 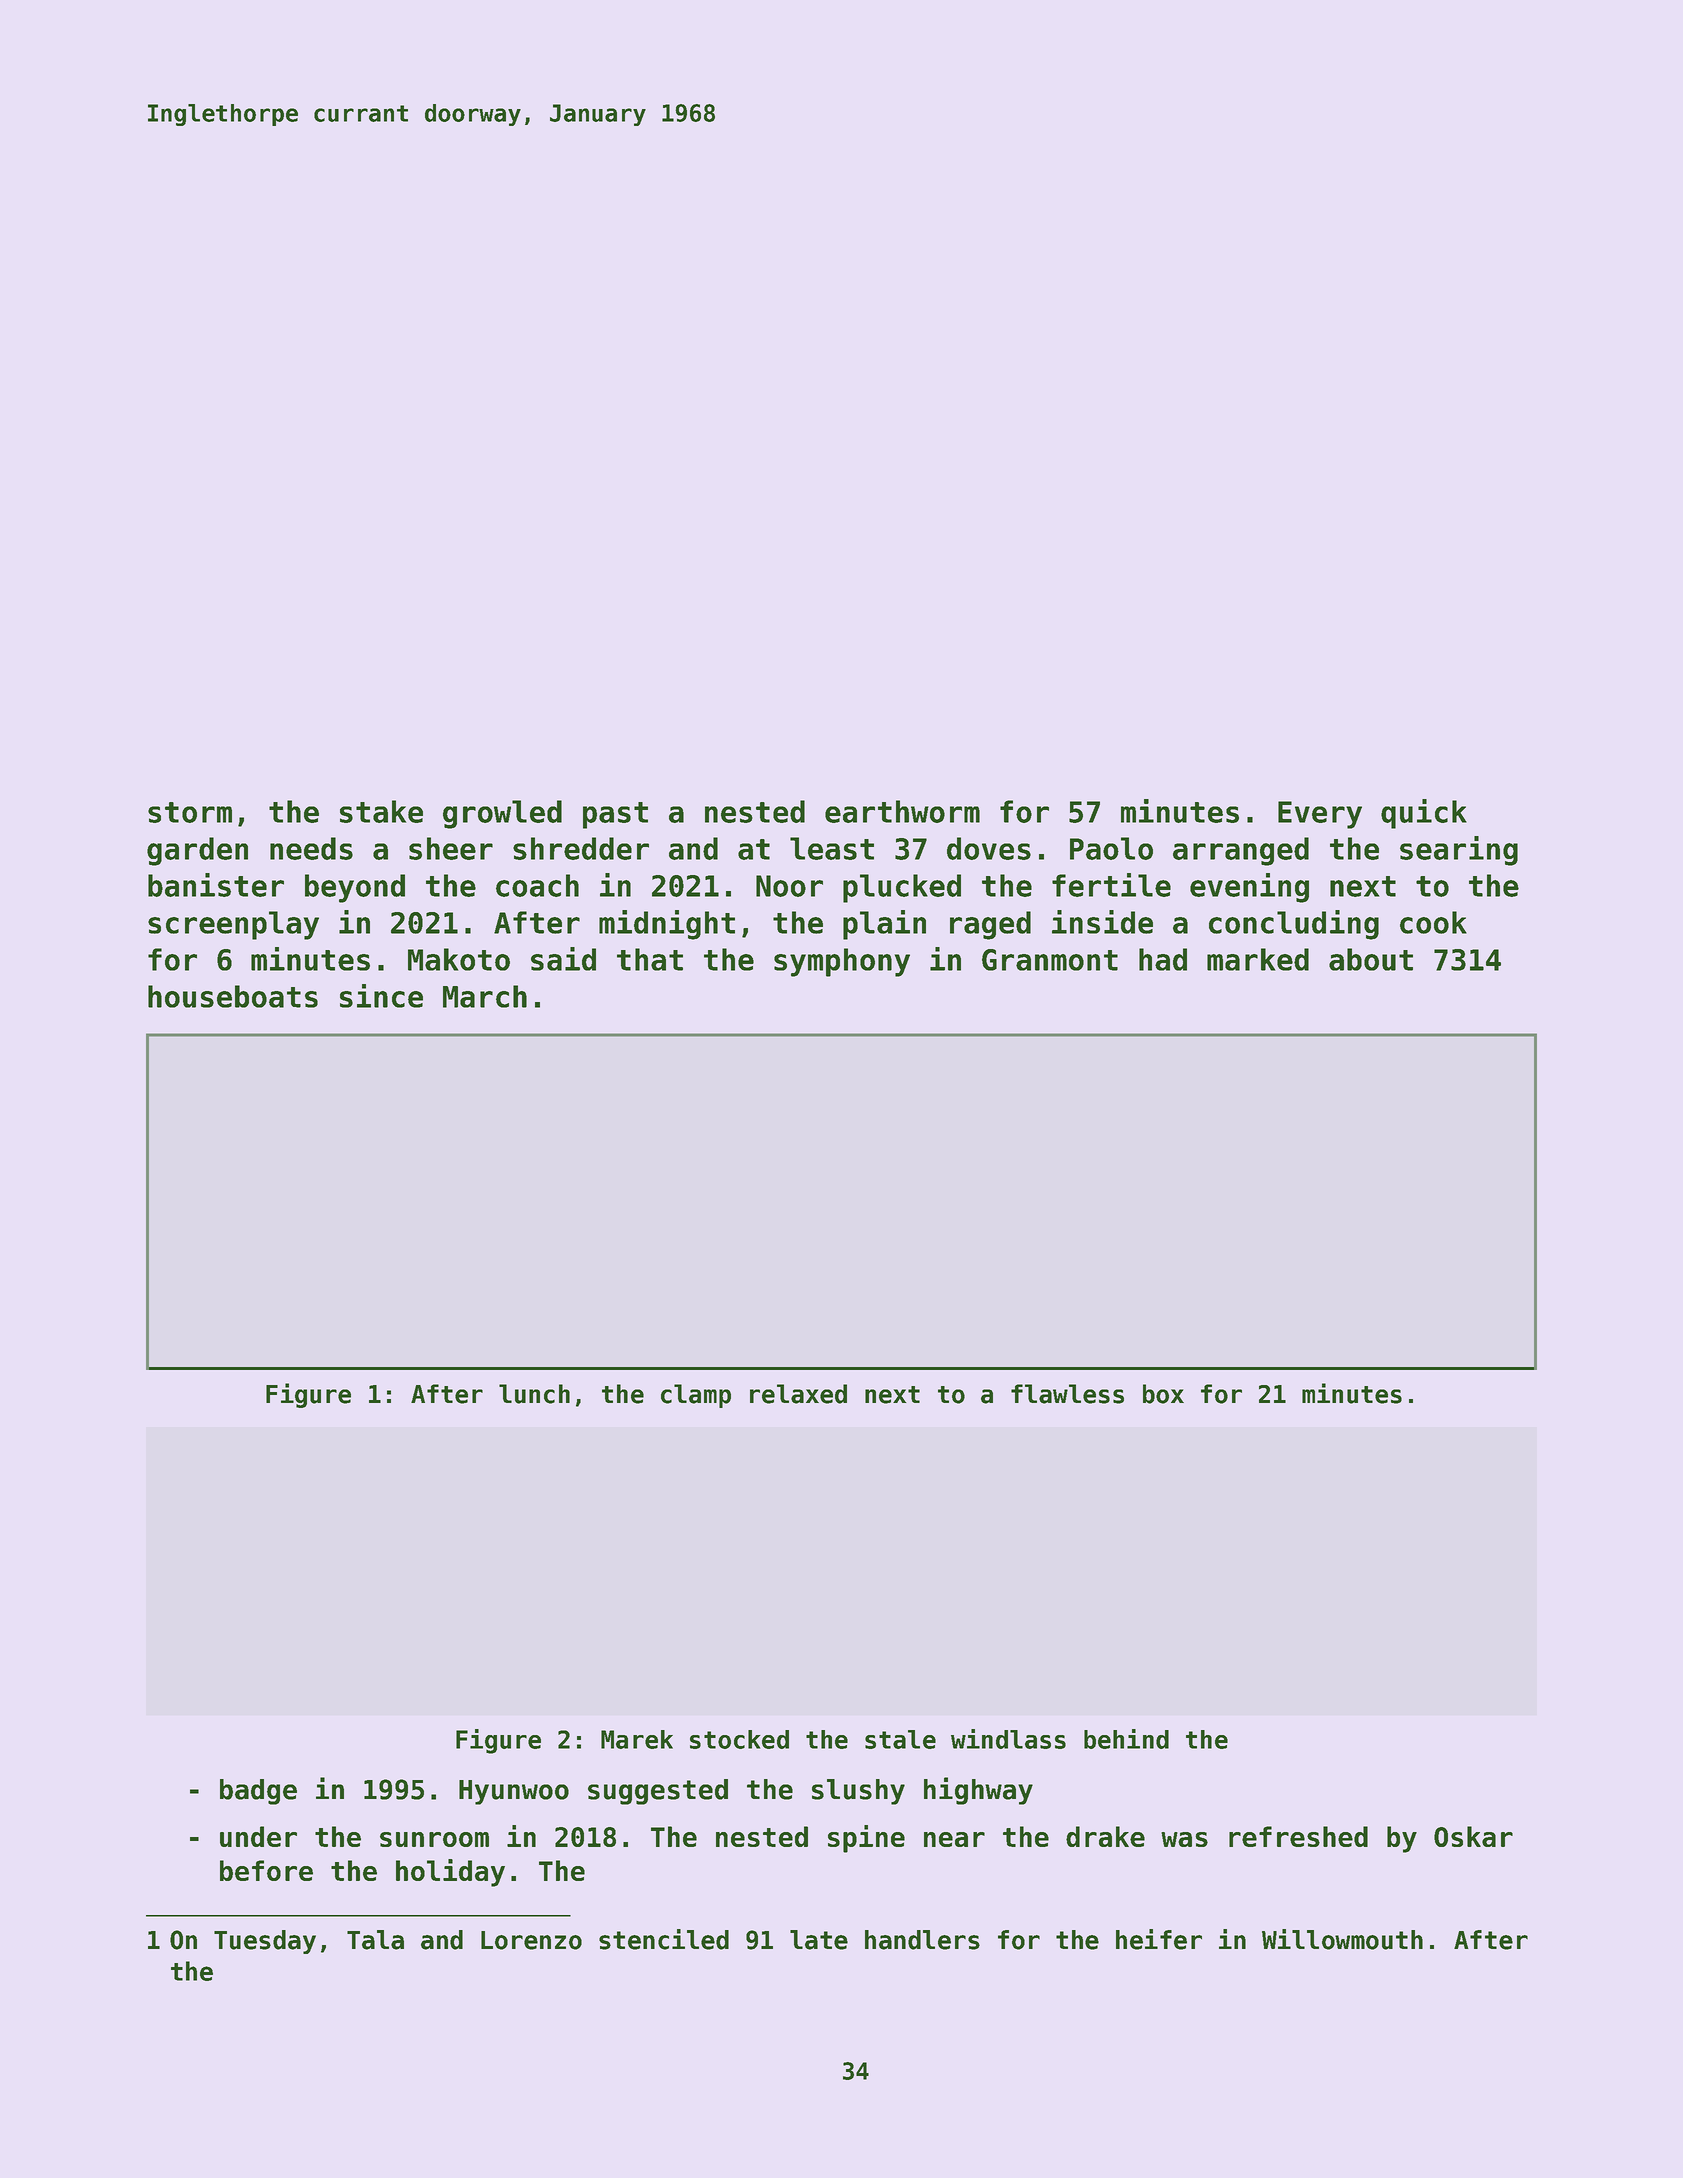 I want to click on lunch, so click(x=534, y=1394).
